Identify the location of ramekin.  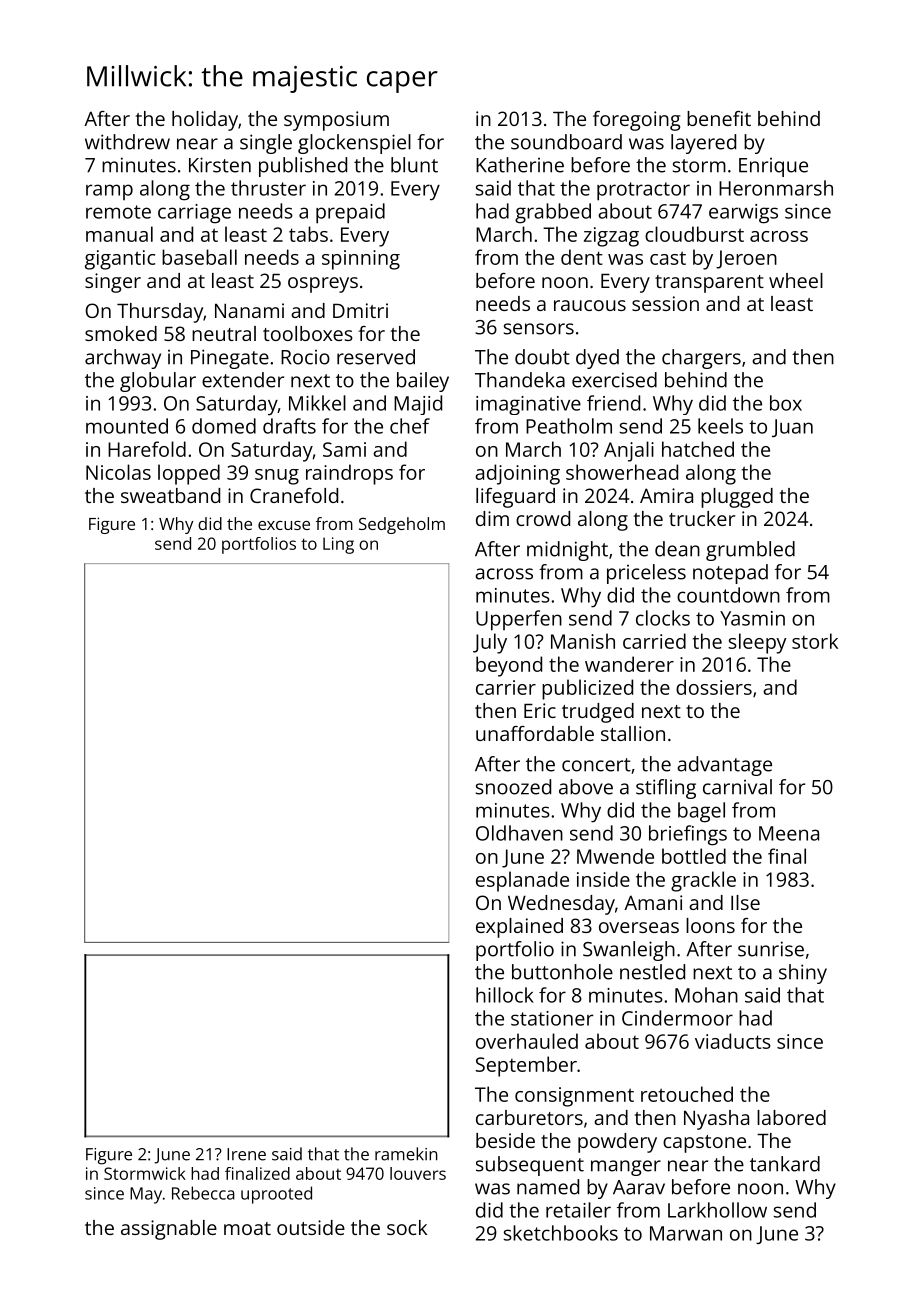
(406, 1154).
